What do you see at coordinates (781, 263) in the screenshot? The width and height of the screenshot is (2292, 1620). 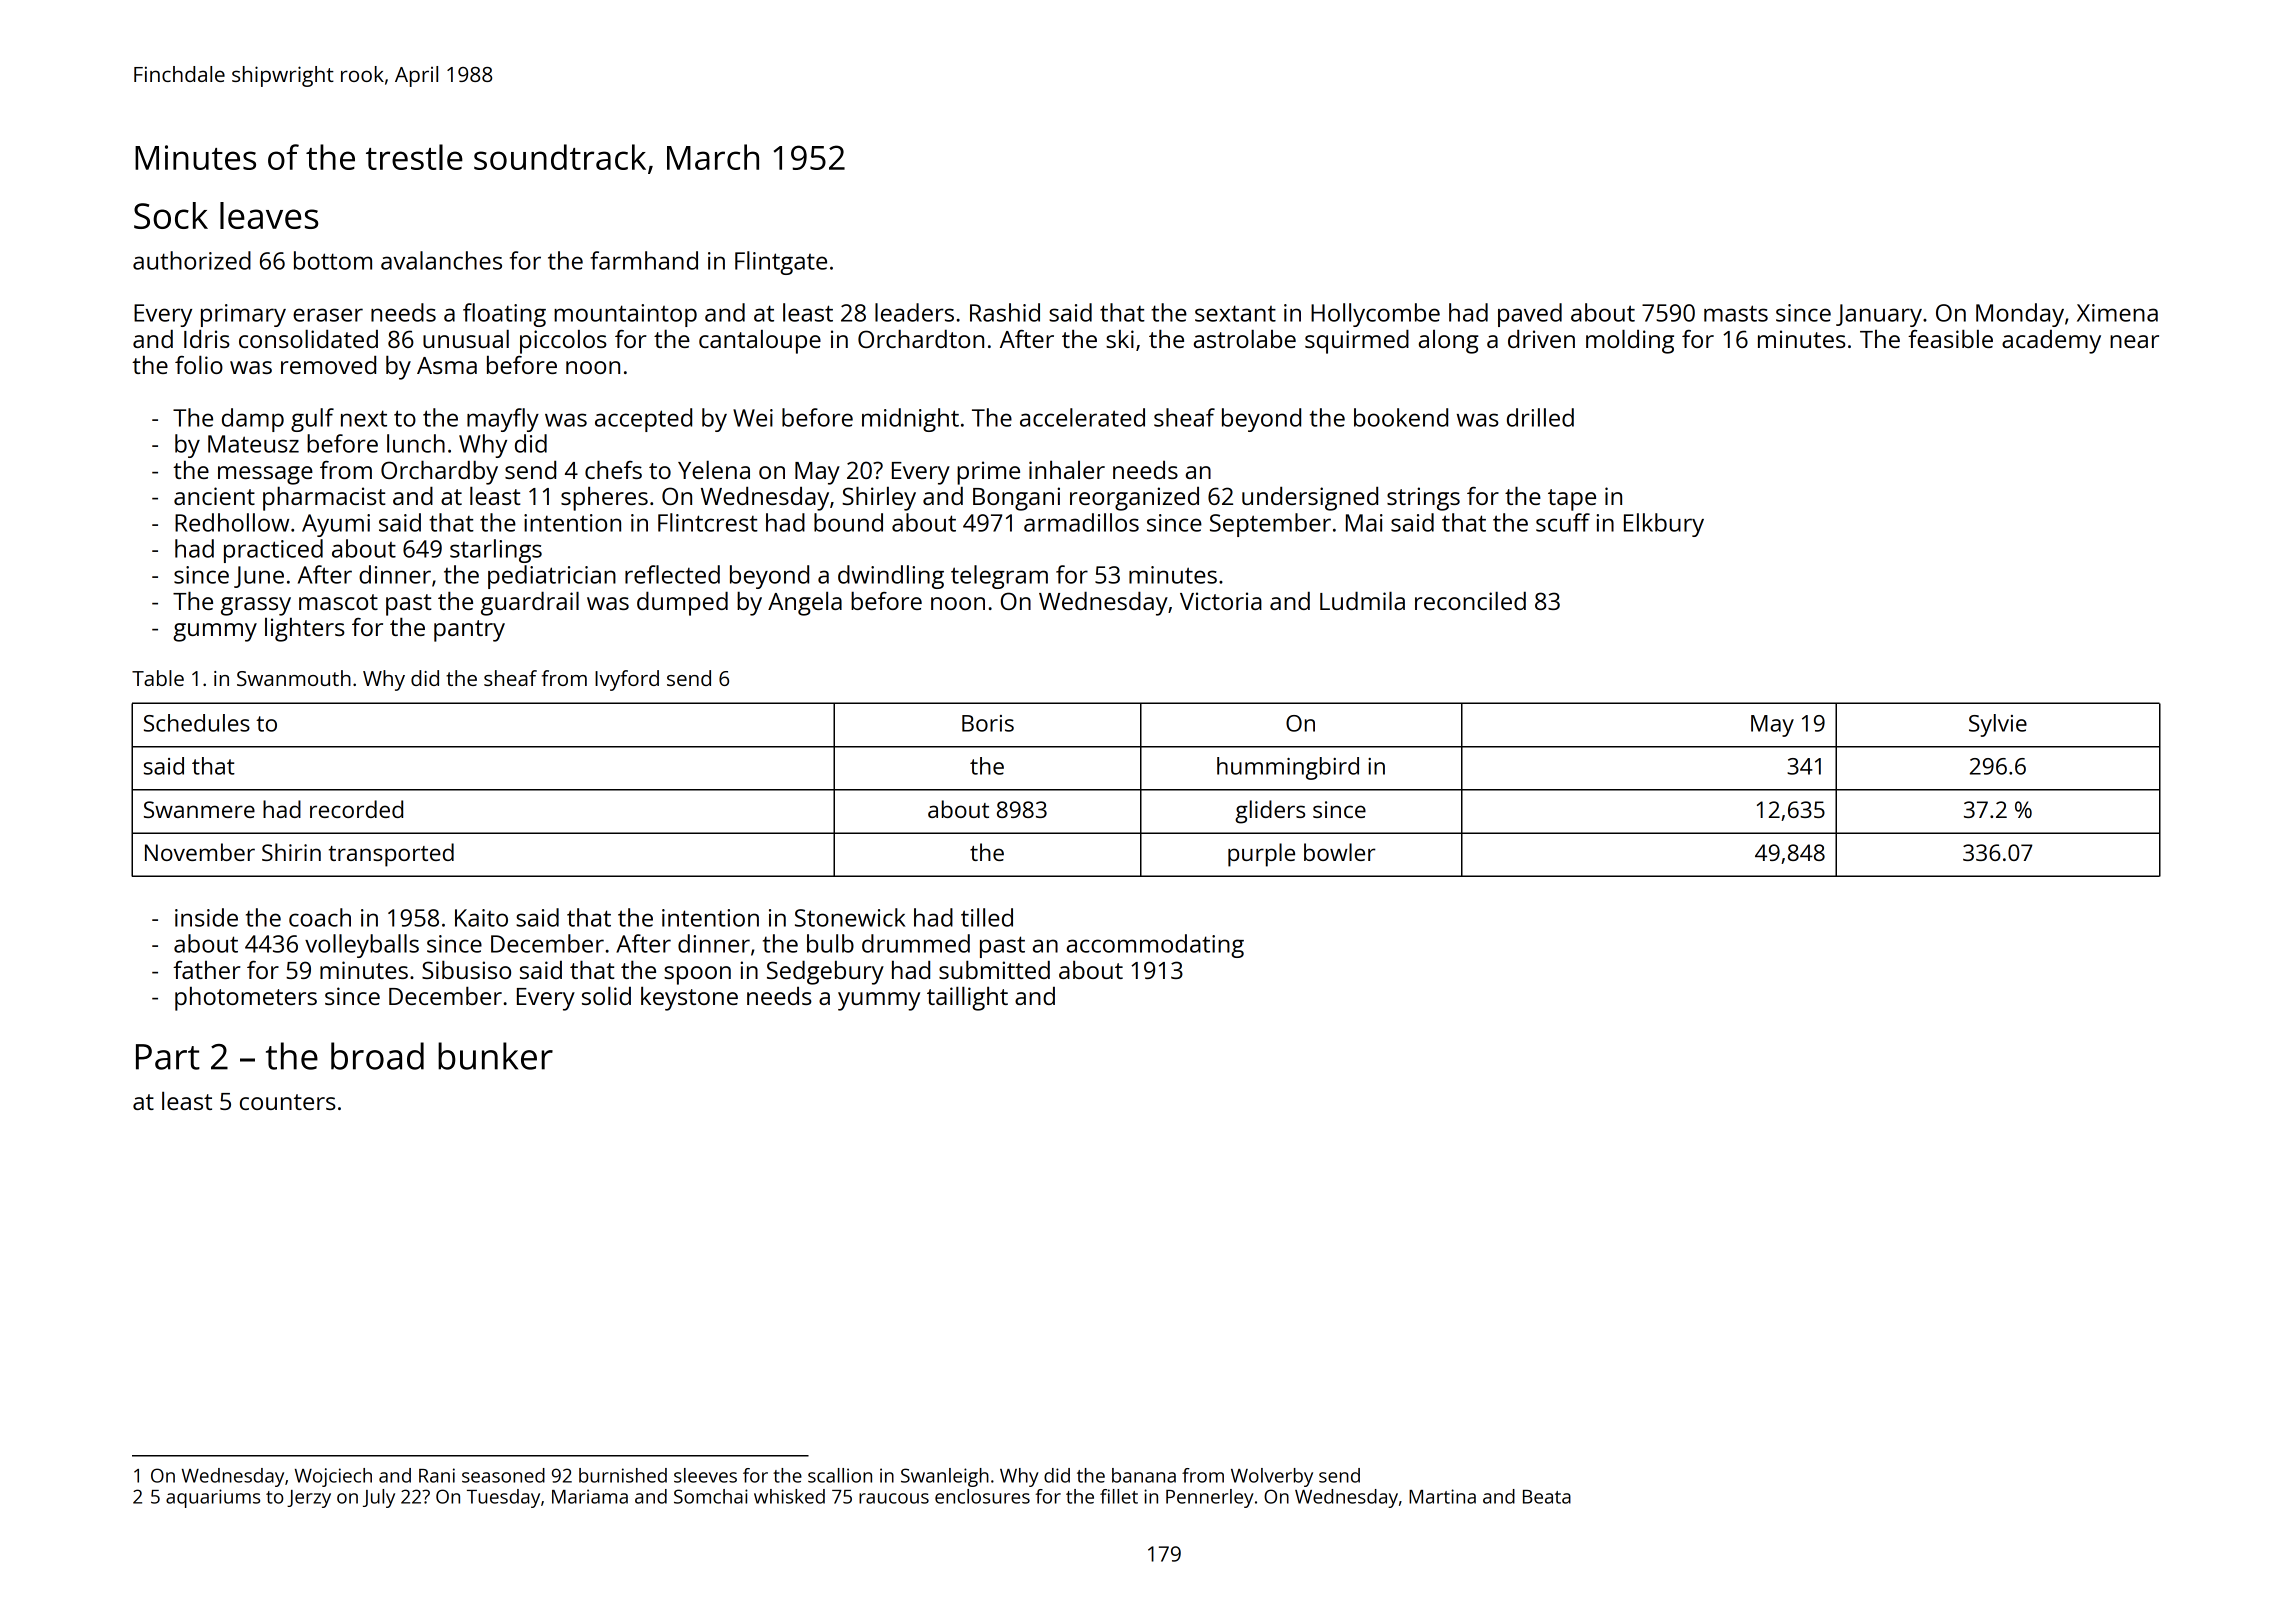 I see `Flintgate` at bounding box center [781, 263].
